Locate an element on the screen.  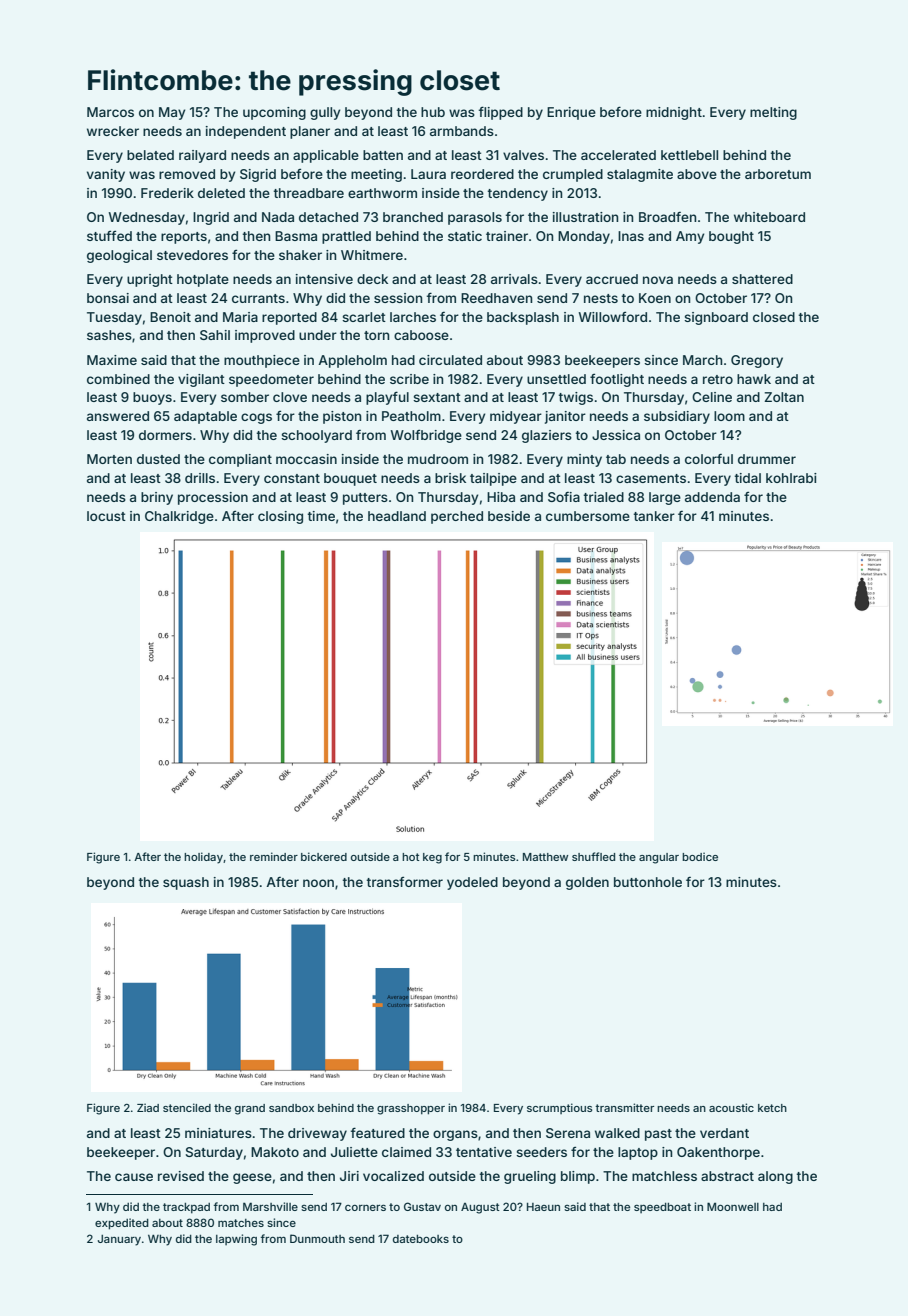
squash is located at coordinates (186, 883).
